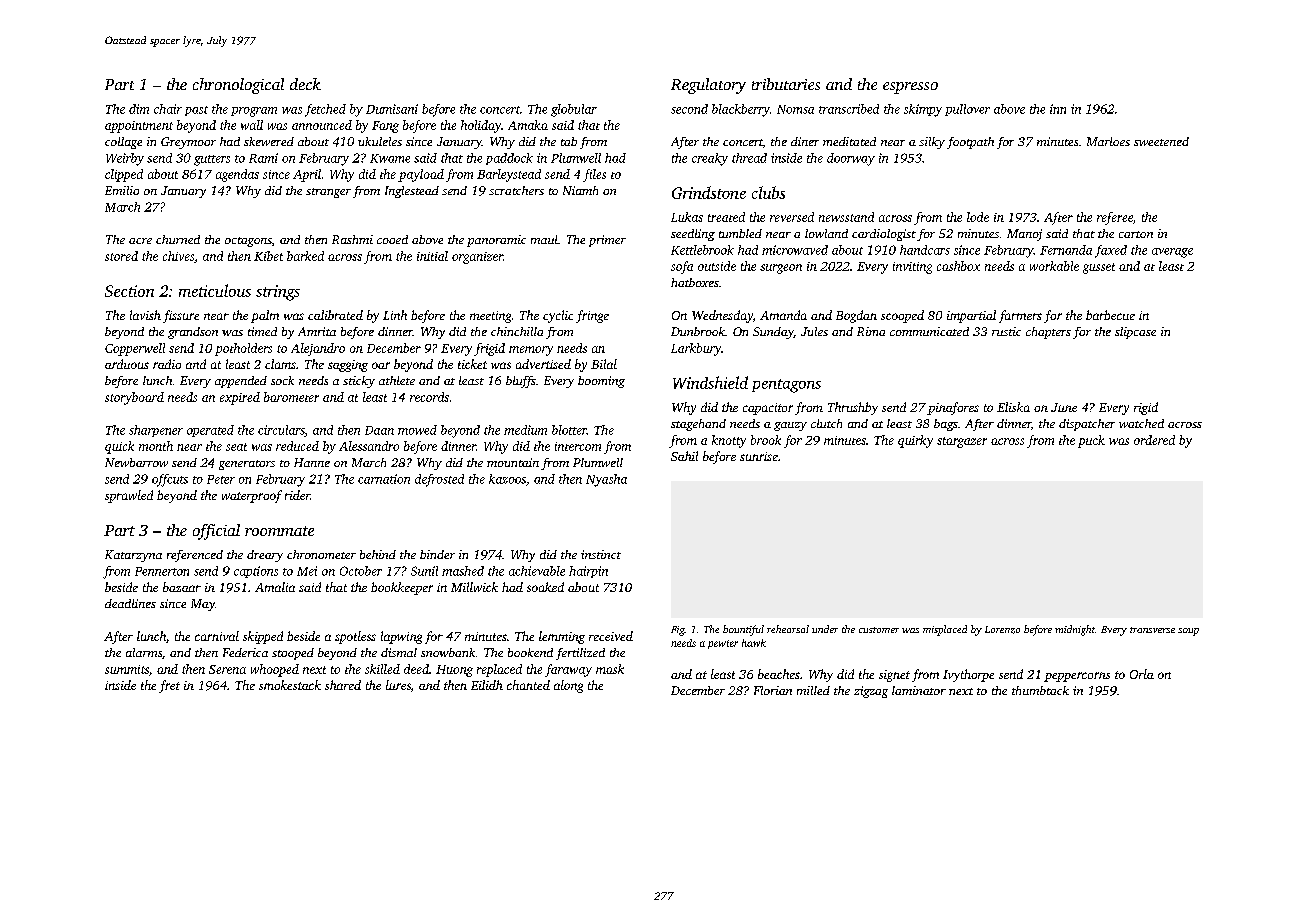 This screenshot has height=924, width=1308. I want to click on Section, so click(129, 291).
